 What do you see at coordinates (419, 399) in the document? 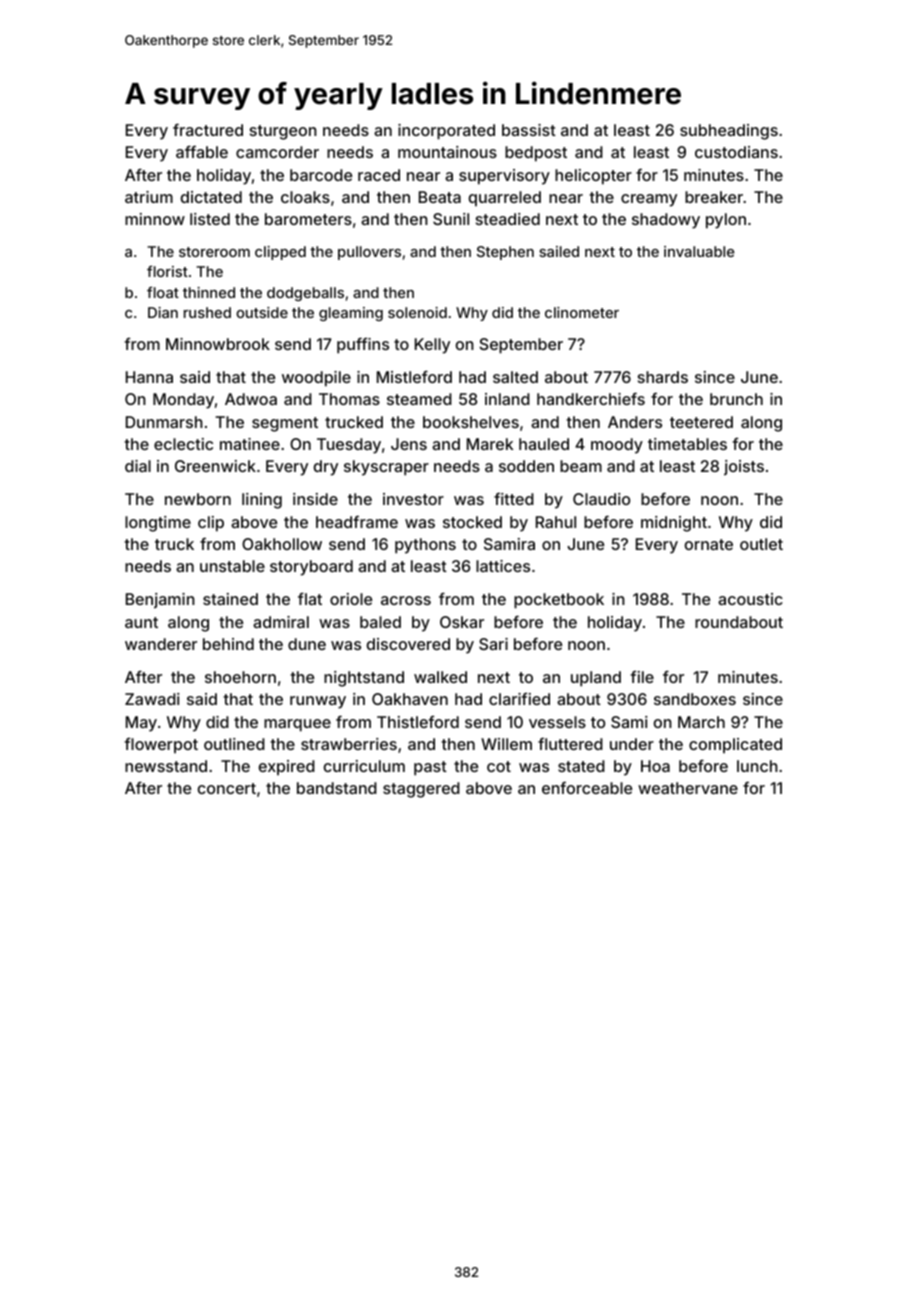
I see `steamed` at bounding box center [419, 399].
